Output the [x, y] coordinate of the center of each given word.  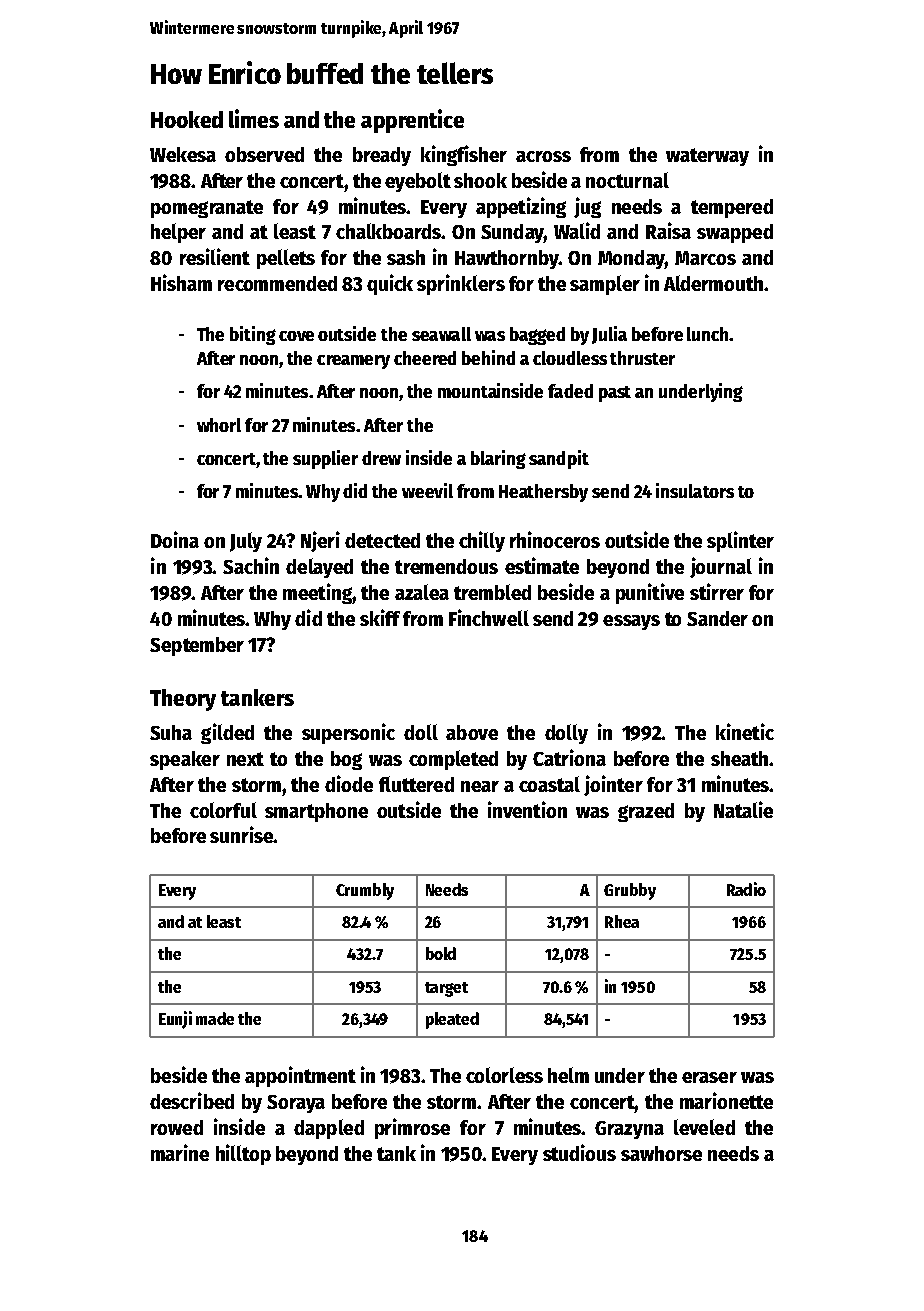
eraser [709, 1077]
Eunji [175, 1020]
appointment [300, 1076]
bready [382, 156]
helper [178, 233]
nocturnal [627, 180]
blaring [498, 459]
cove [296, 336]
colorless [504, 1075]
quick [390, 284]
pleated [452, 1020]
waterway [707, 157]
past [615, 394]
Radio [746, 889]
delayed [319, 568]
